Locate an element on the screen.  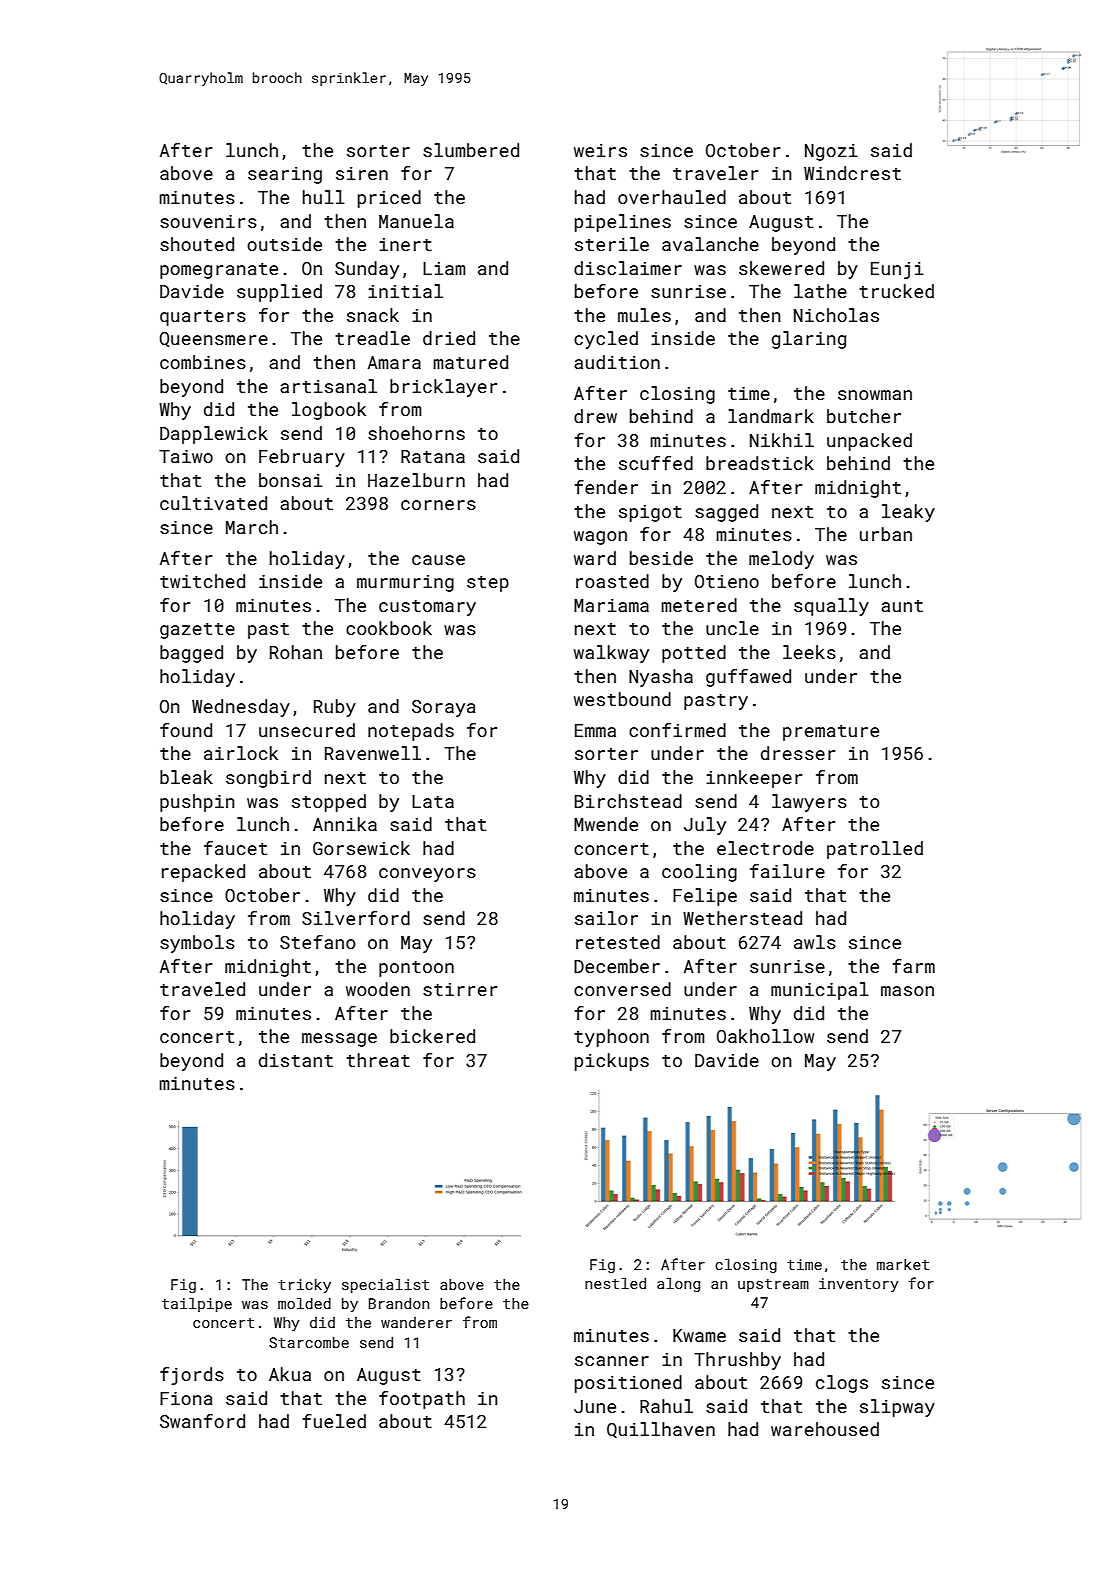
souvenirs is located at coordinates (208, 221).
